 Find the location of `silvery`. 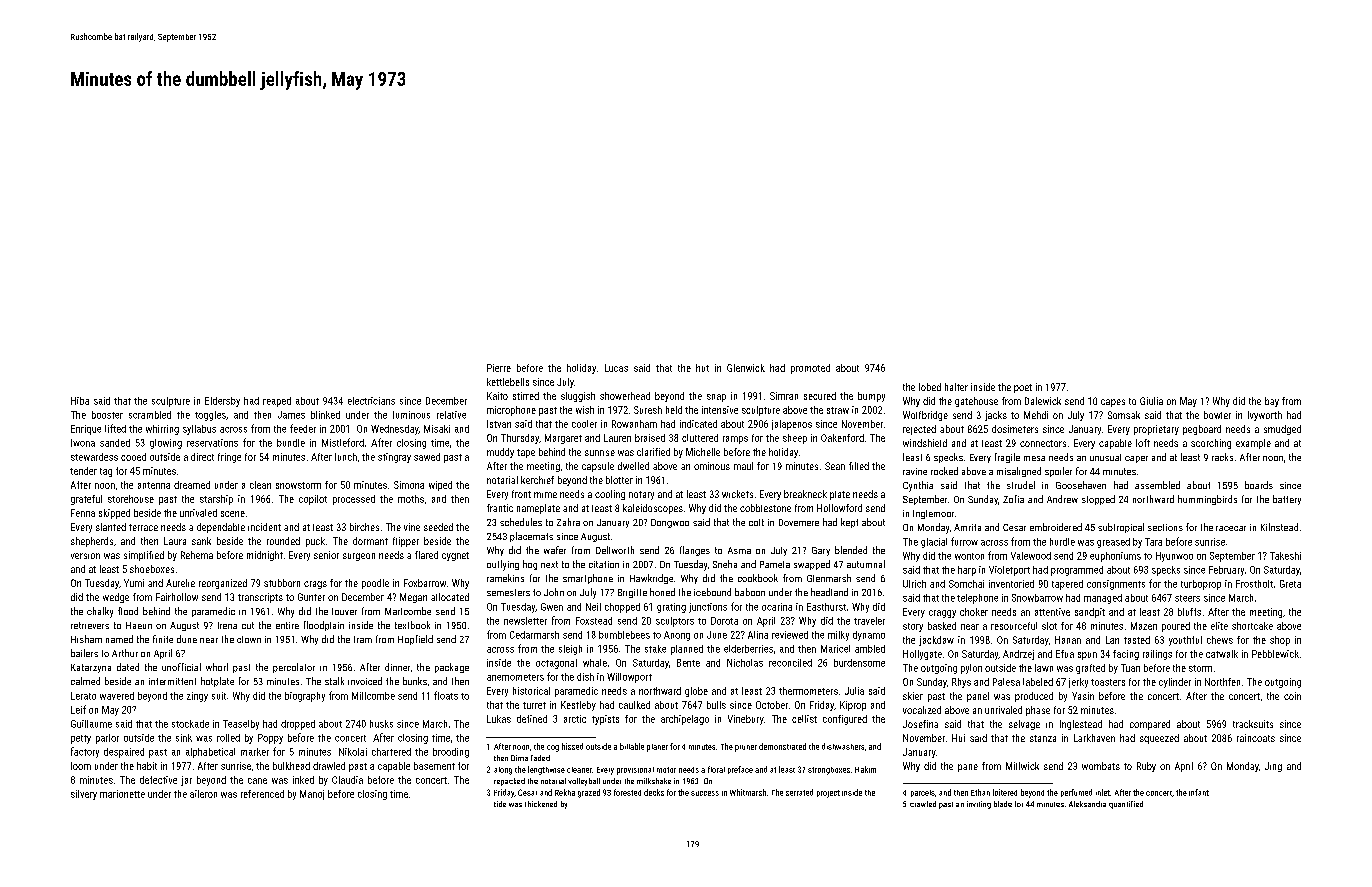

silvery is located at coordinates (84, 795).
